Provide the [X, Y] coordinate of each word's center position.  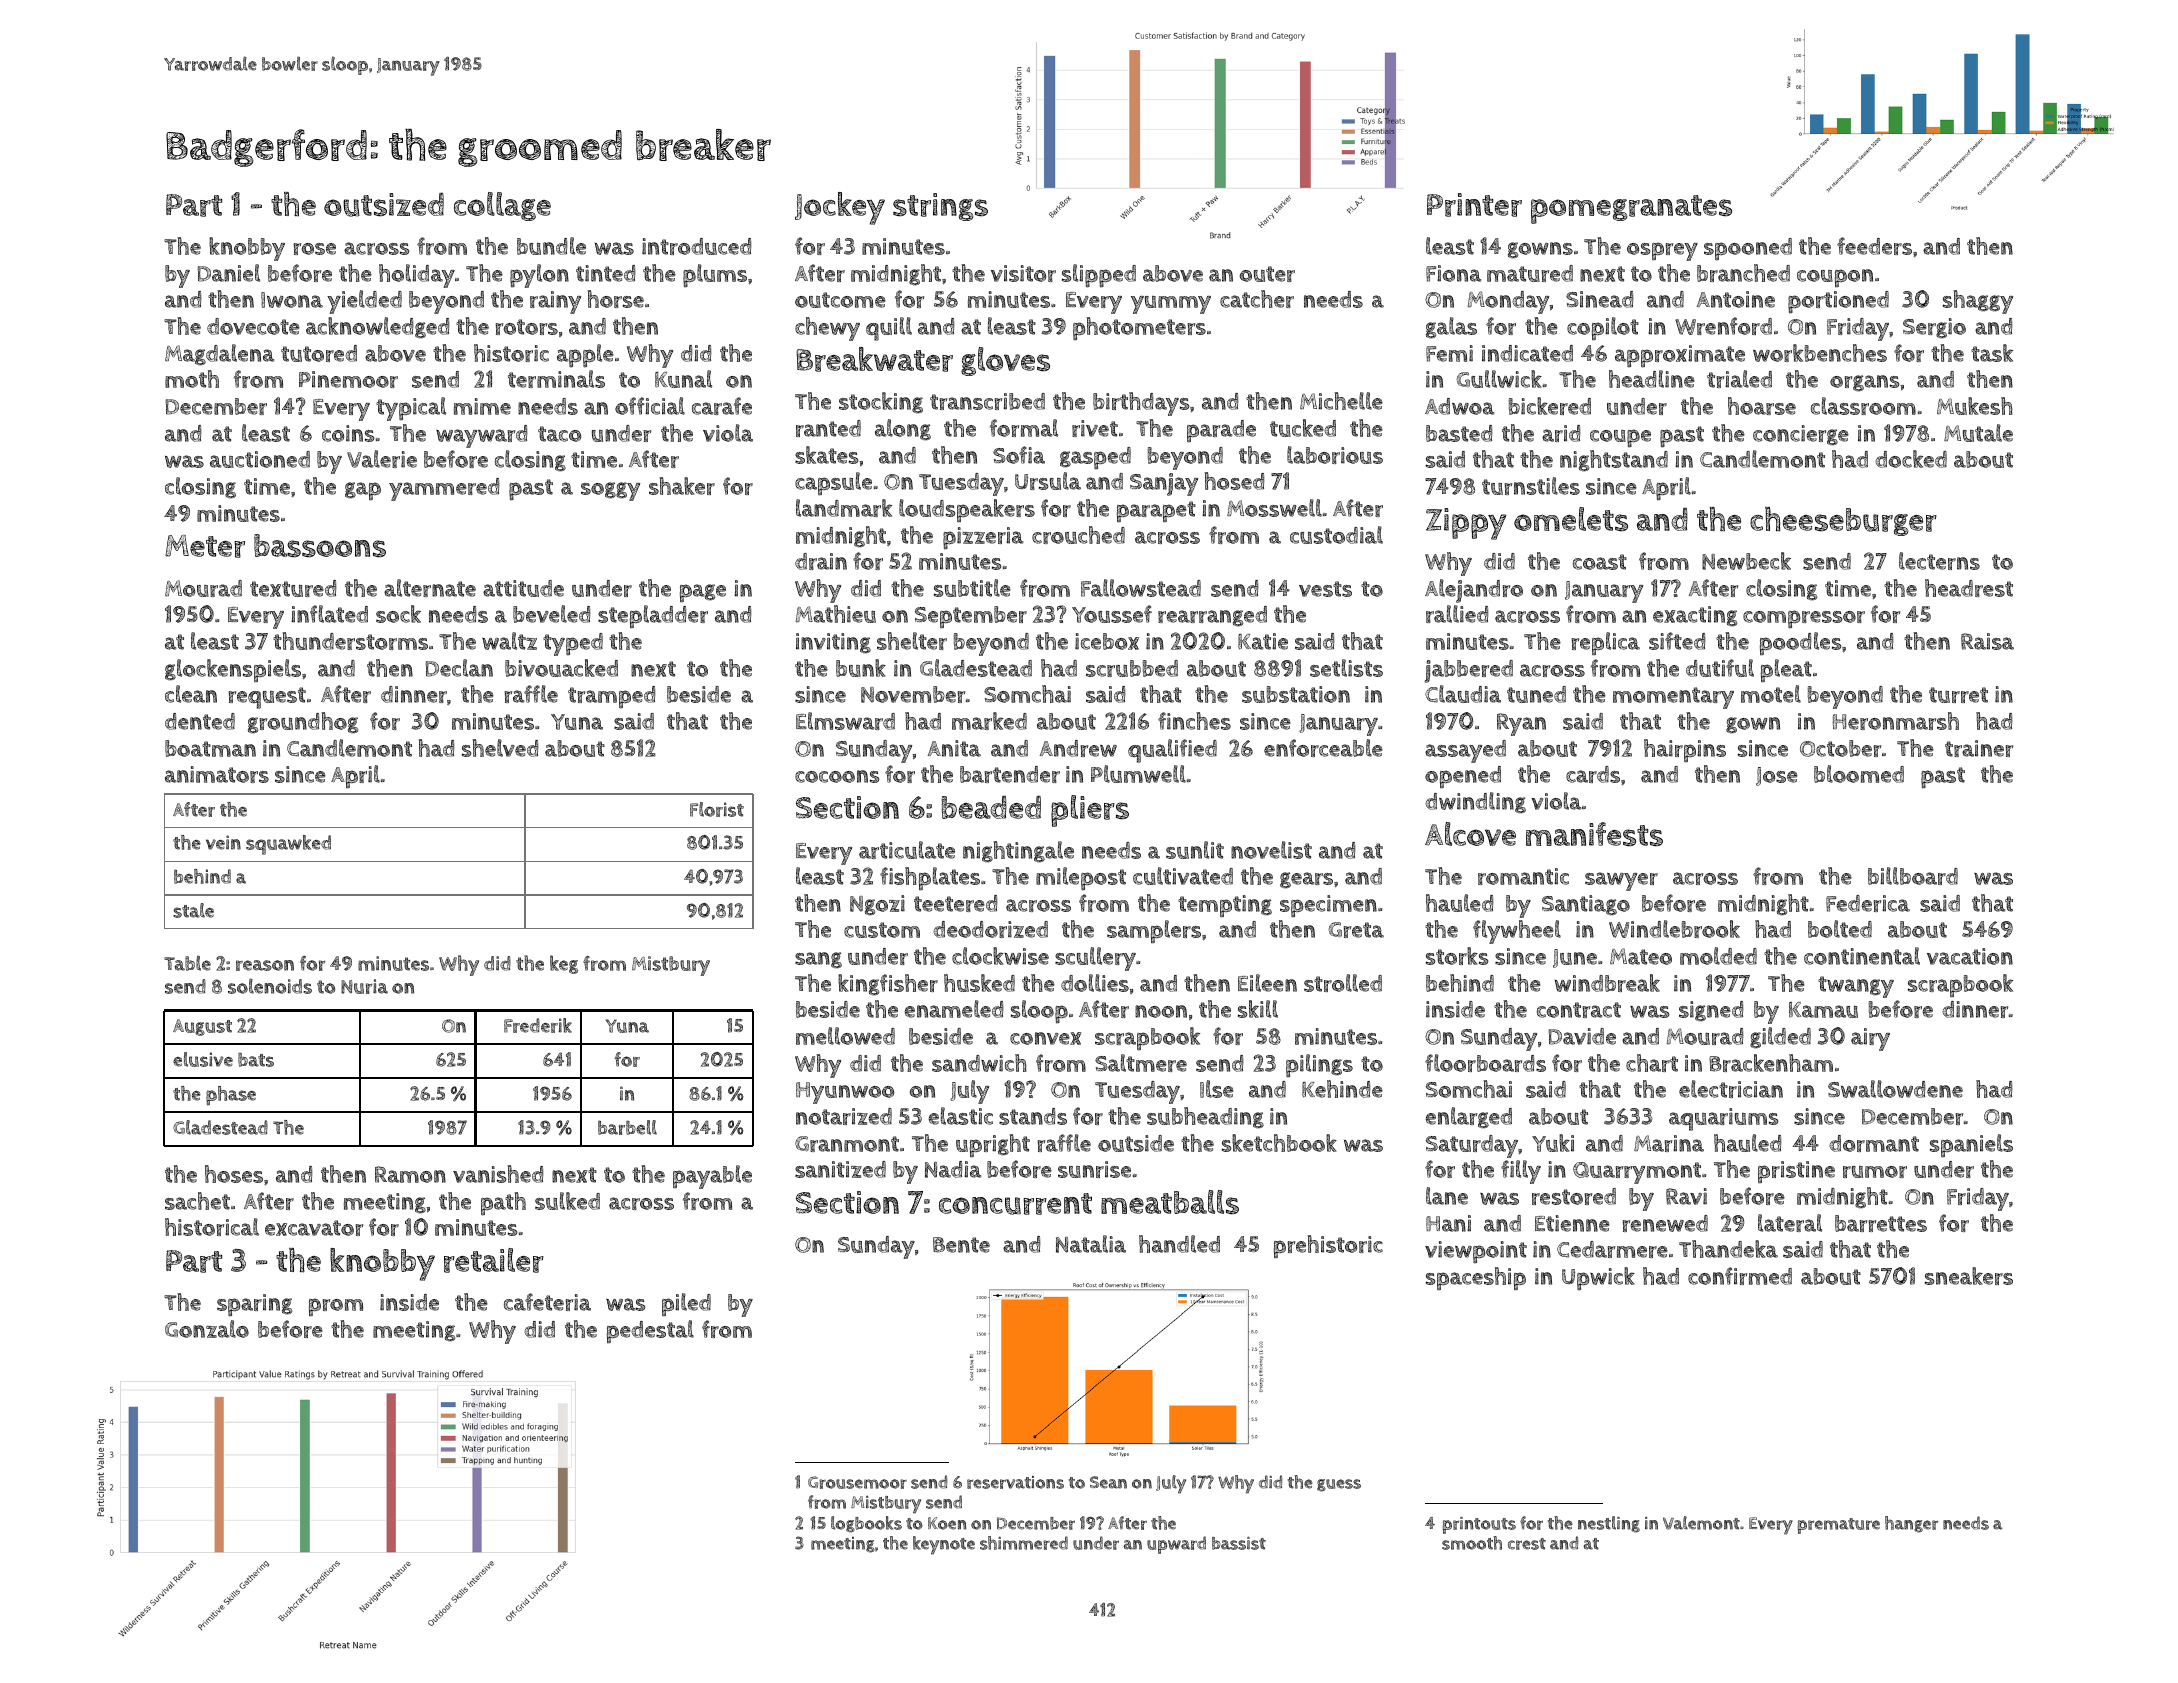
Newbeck [1746, 561]
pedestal [650, 1332]
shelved [500, 748]
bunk [861, 668]
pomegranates [1631, 209]
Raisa [1987, 641]
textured [293, 588]
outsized [384, 205]
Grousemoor [857, 1482]
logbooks [866, 1524]
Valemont [1701, 1523]
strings [940, 207]
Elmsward [845, 721]
